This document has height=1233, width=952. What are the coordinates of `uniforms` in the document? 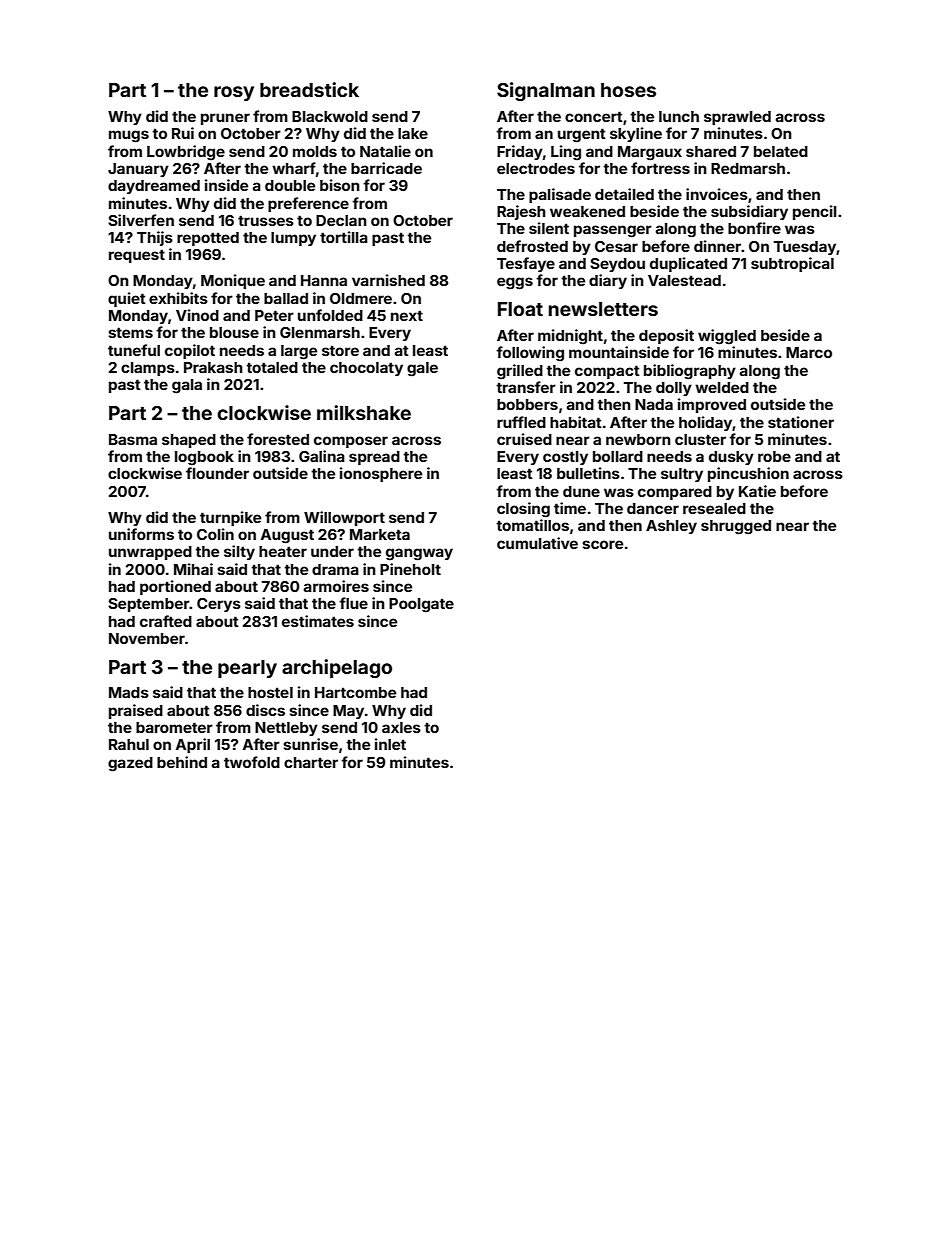 It's located at (141, 534).
